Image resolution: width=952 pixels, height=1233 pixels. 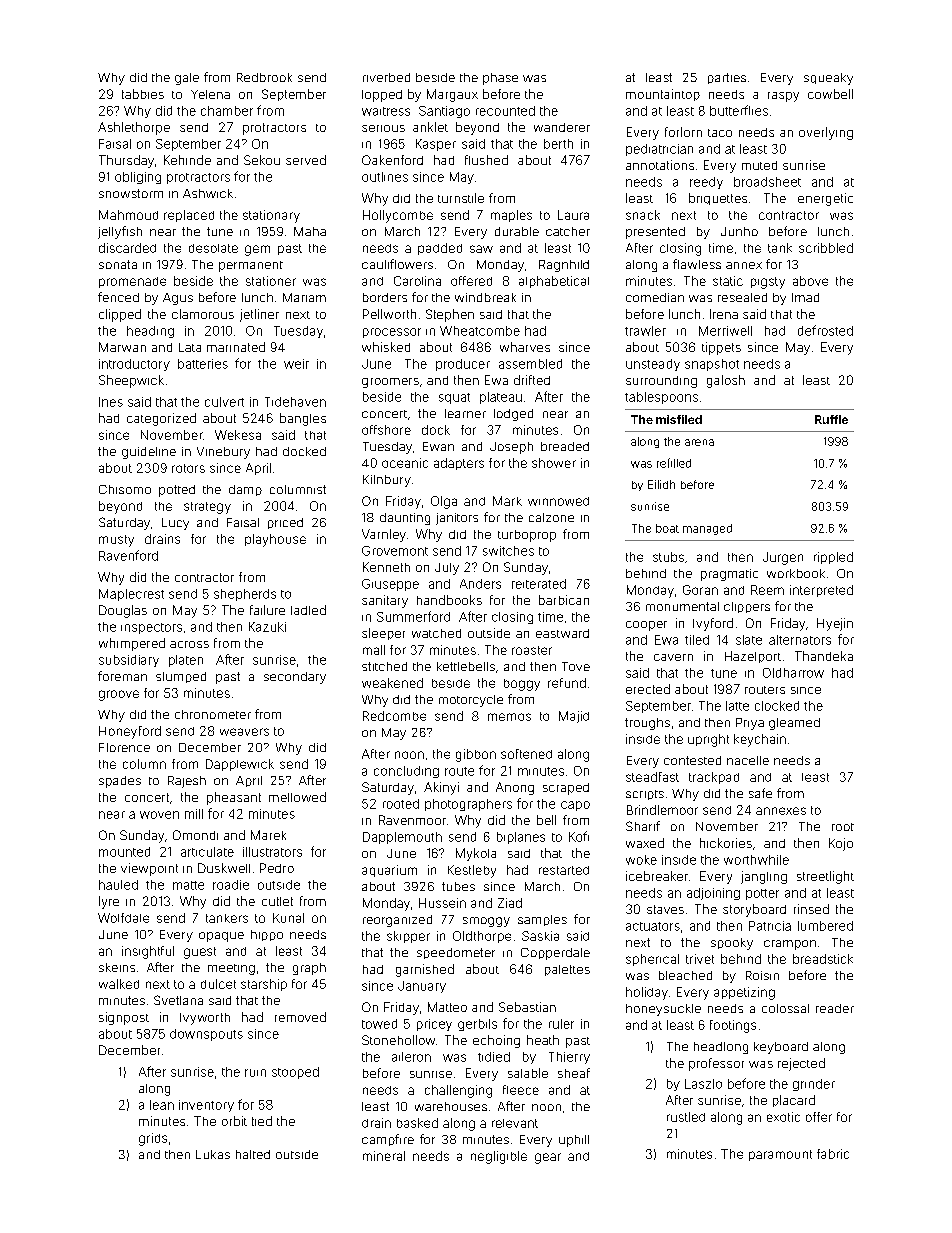 What do you see at coordinates (732, 944) in the document?
I see `spooky` at bounding box center [732, 944].
